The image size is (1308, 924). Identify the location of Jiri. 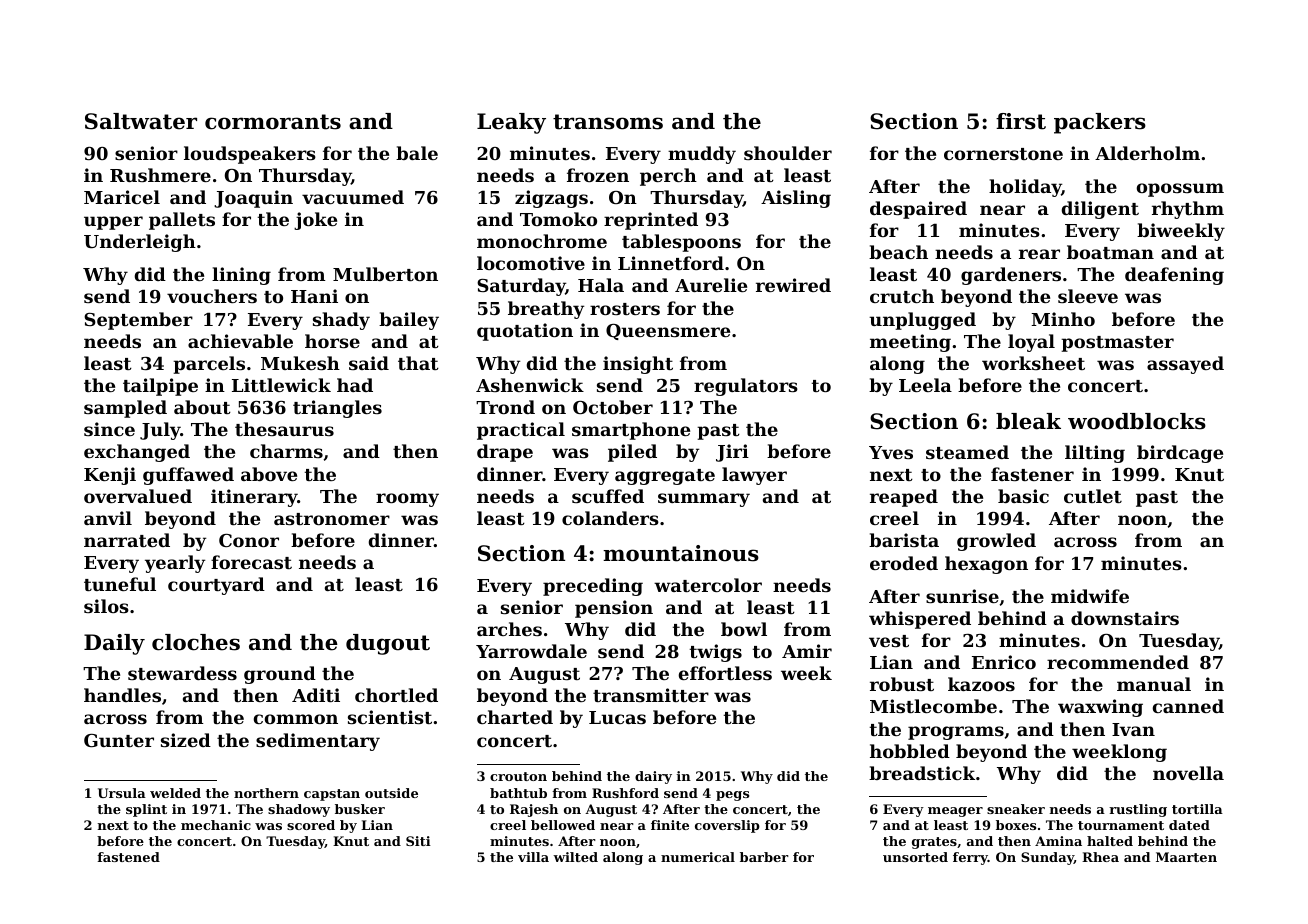
(732, 453).
